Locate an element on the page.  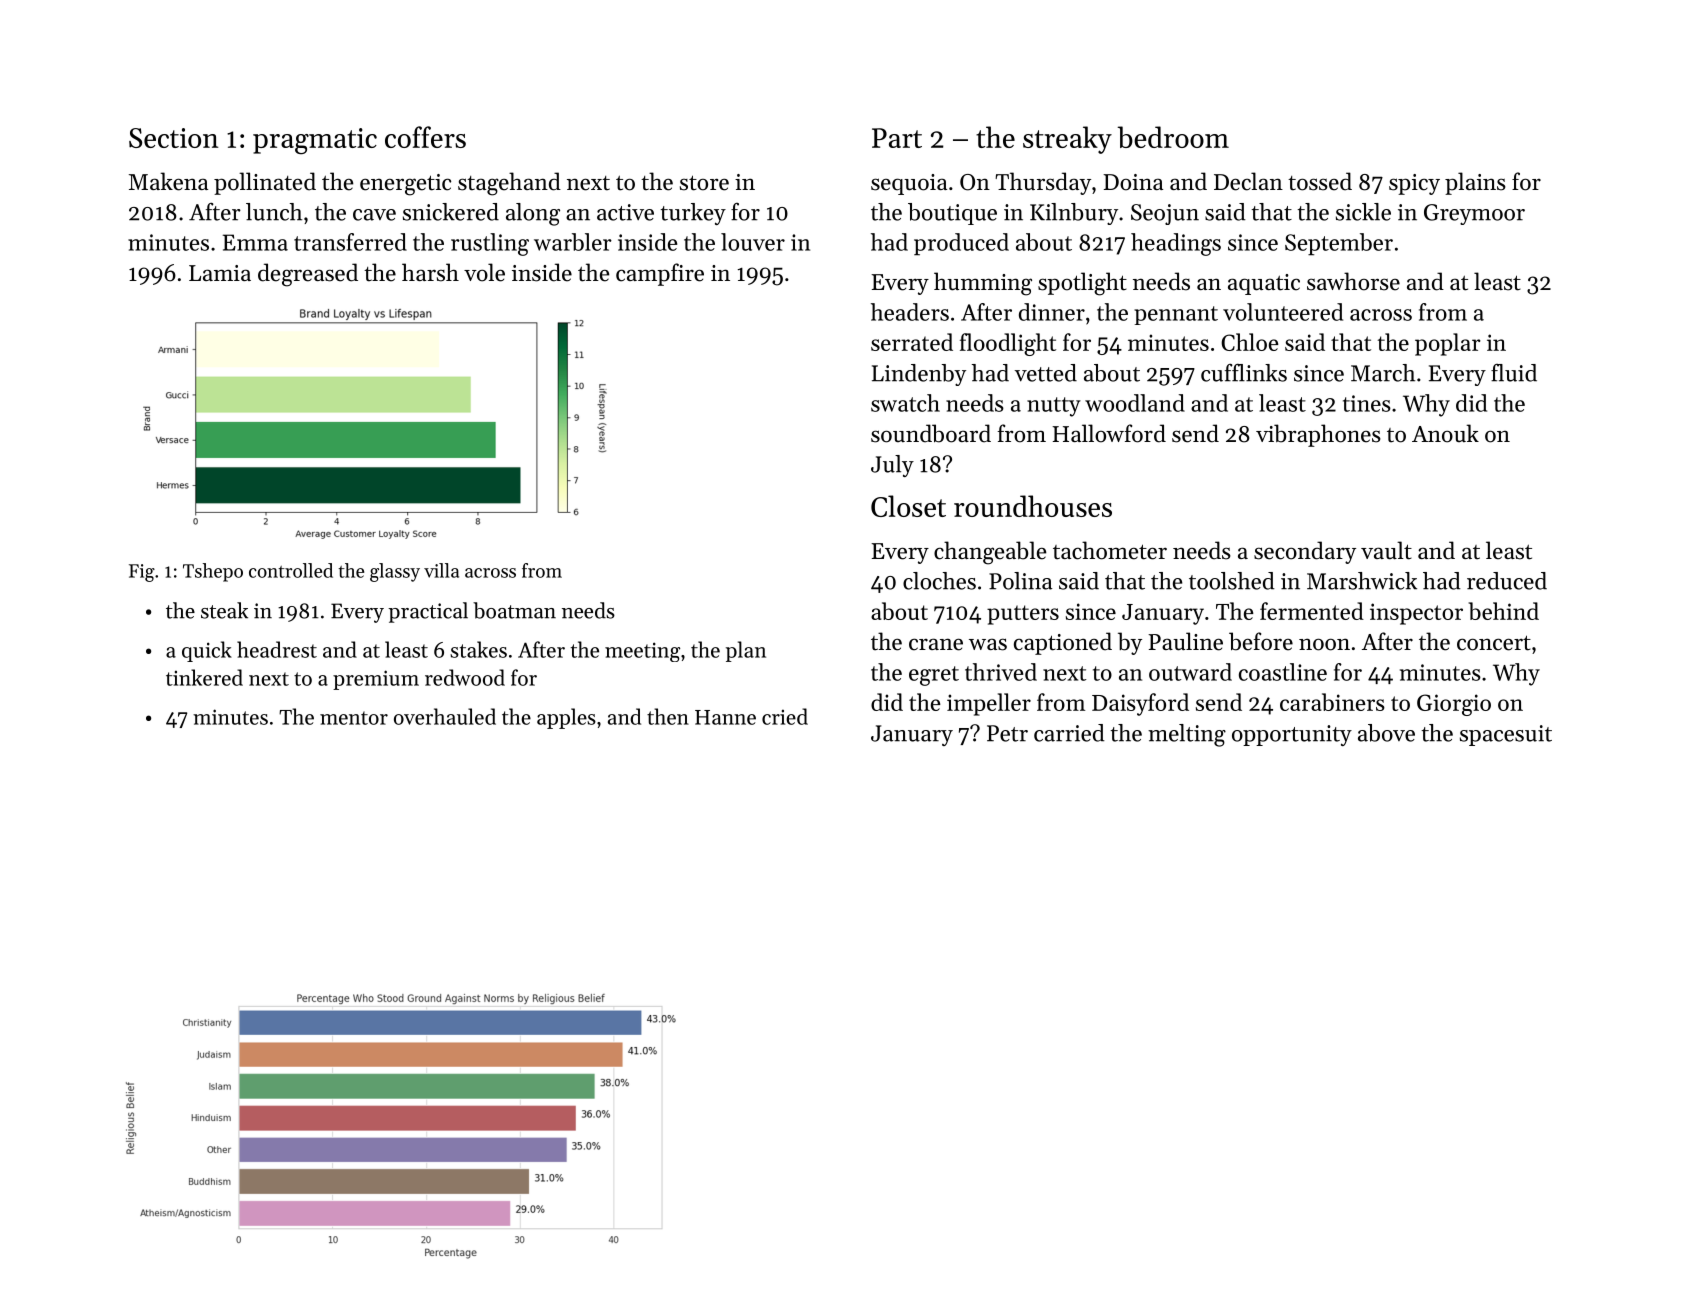
mentor is located at coordinates (354, 718).
